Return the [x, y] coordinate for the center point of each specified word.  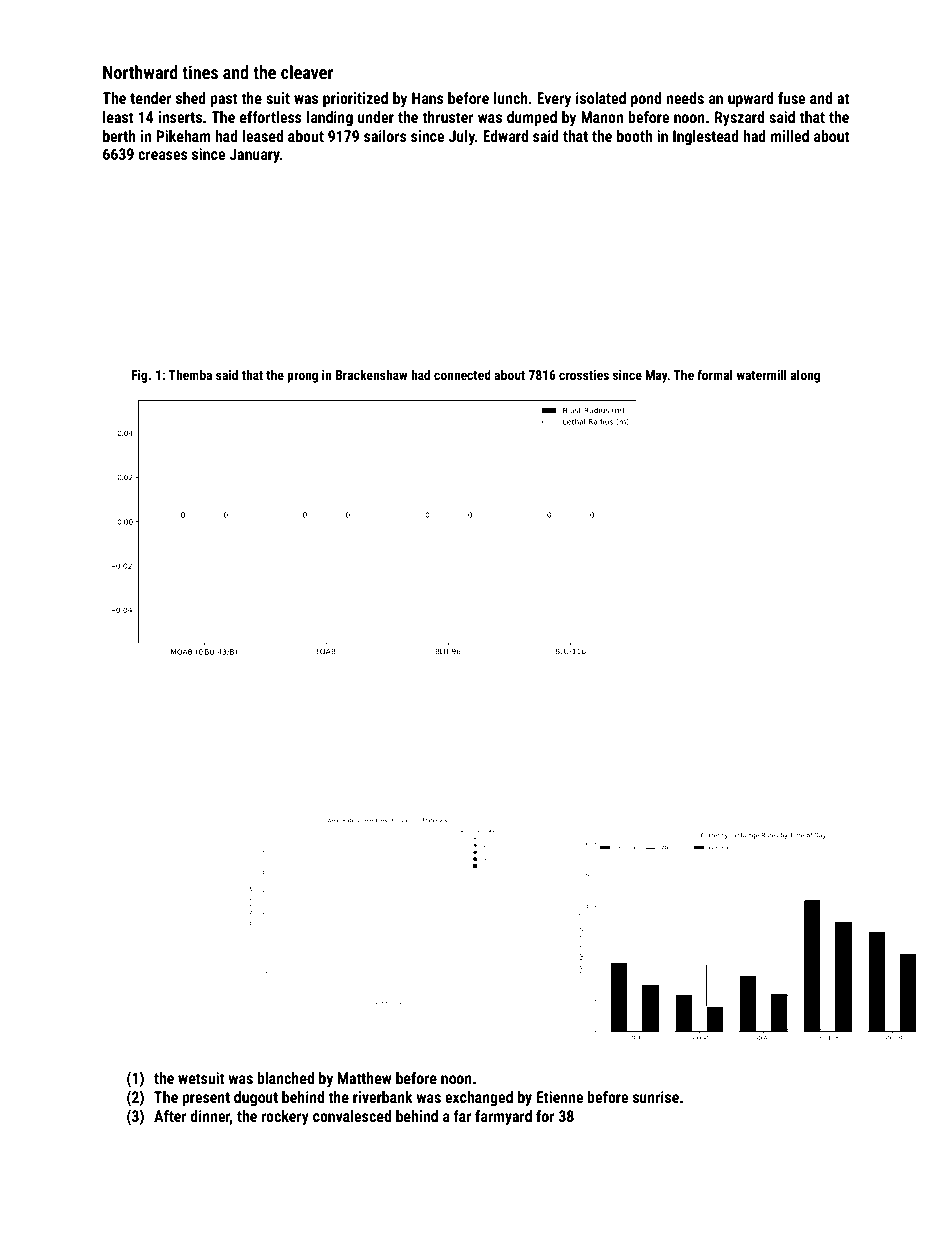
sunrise [656, 1097]
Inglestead [706, 137]
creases [163, 155]
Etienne [560, 1097]
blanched [285, 1078]
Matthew [365, 1078]
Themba [190, 374]
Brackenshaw [371, 374]
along [805, 376]
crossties [584, 375]
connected [462, 374]
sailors [385, 136]
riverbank [383, 1097]
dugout [256, 1098]
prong [302, 377]
